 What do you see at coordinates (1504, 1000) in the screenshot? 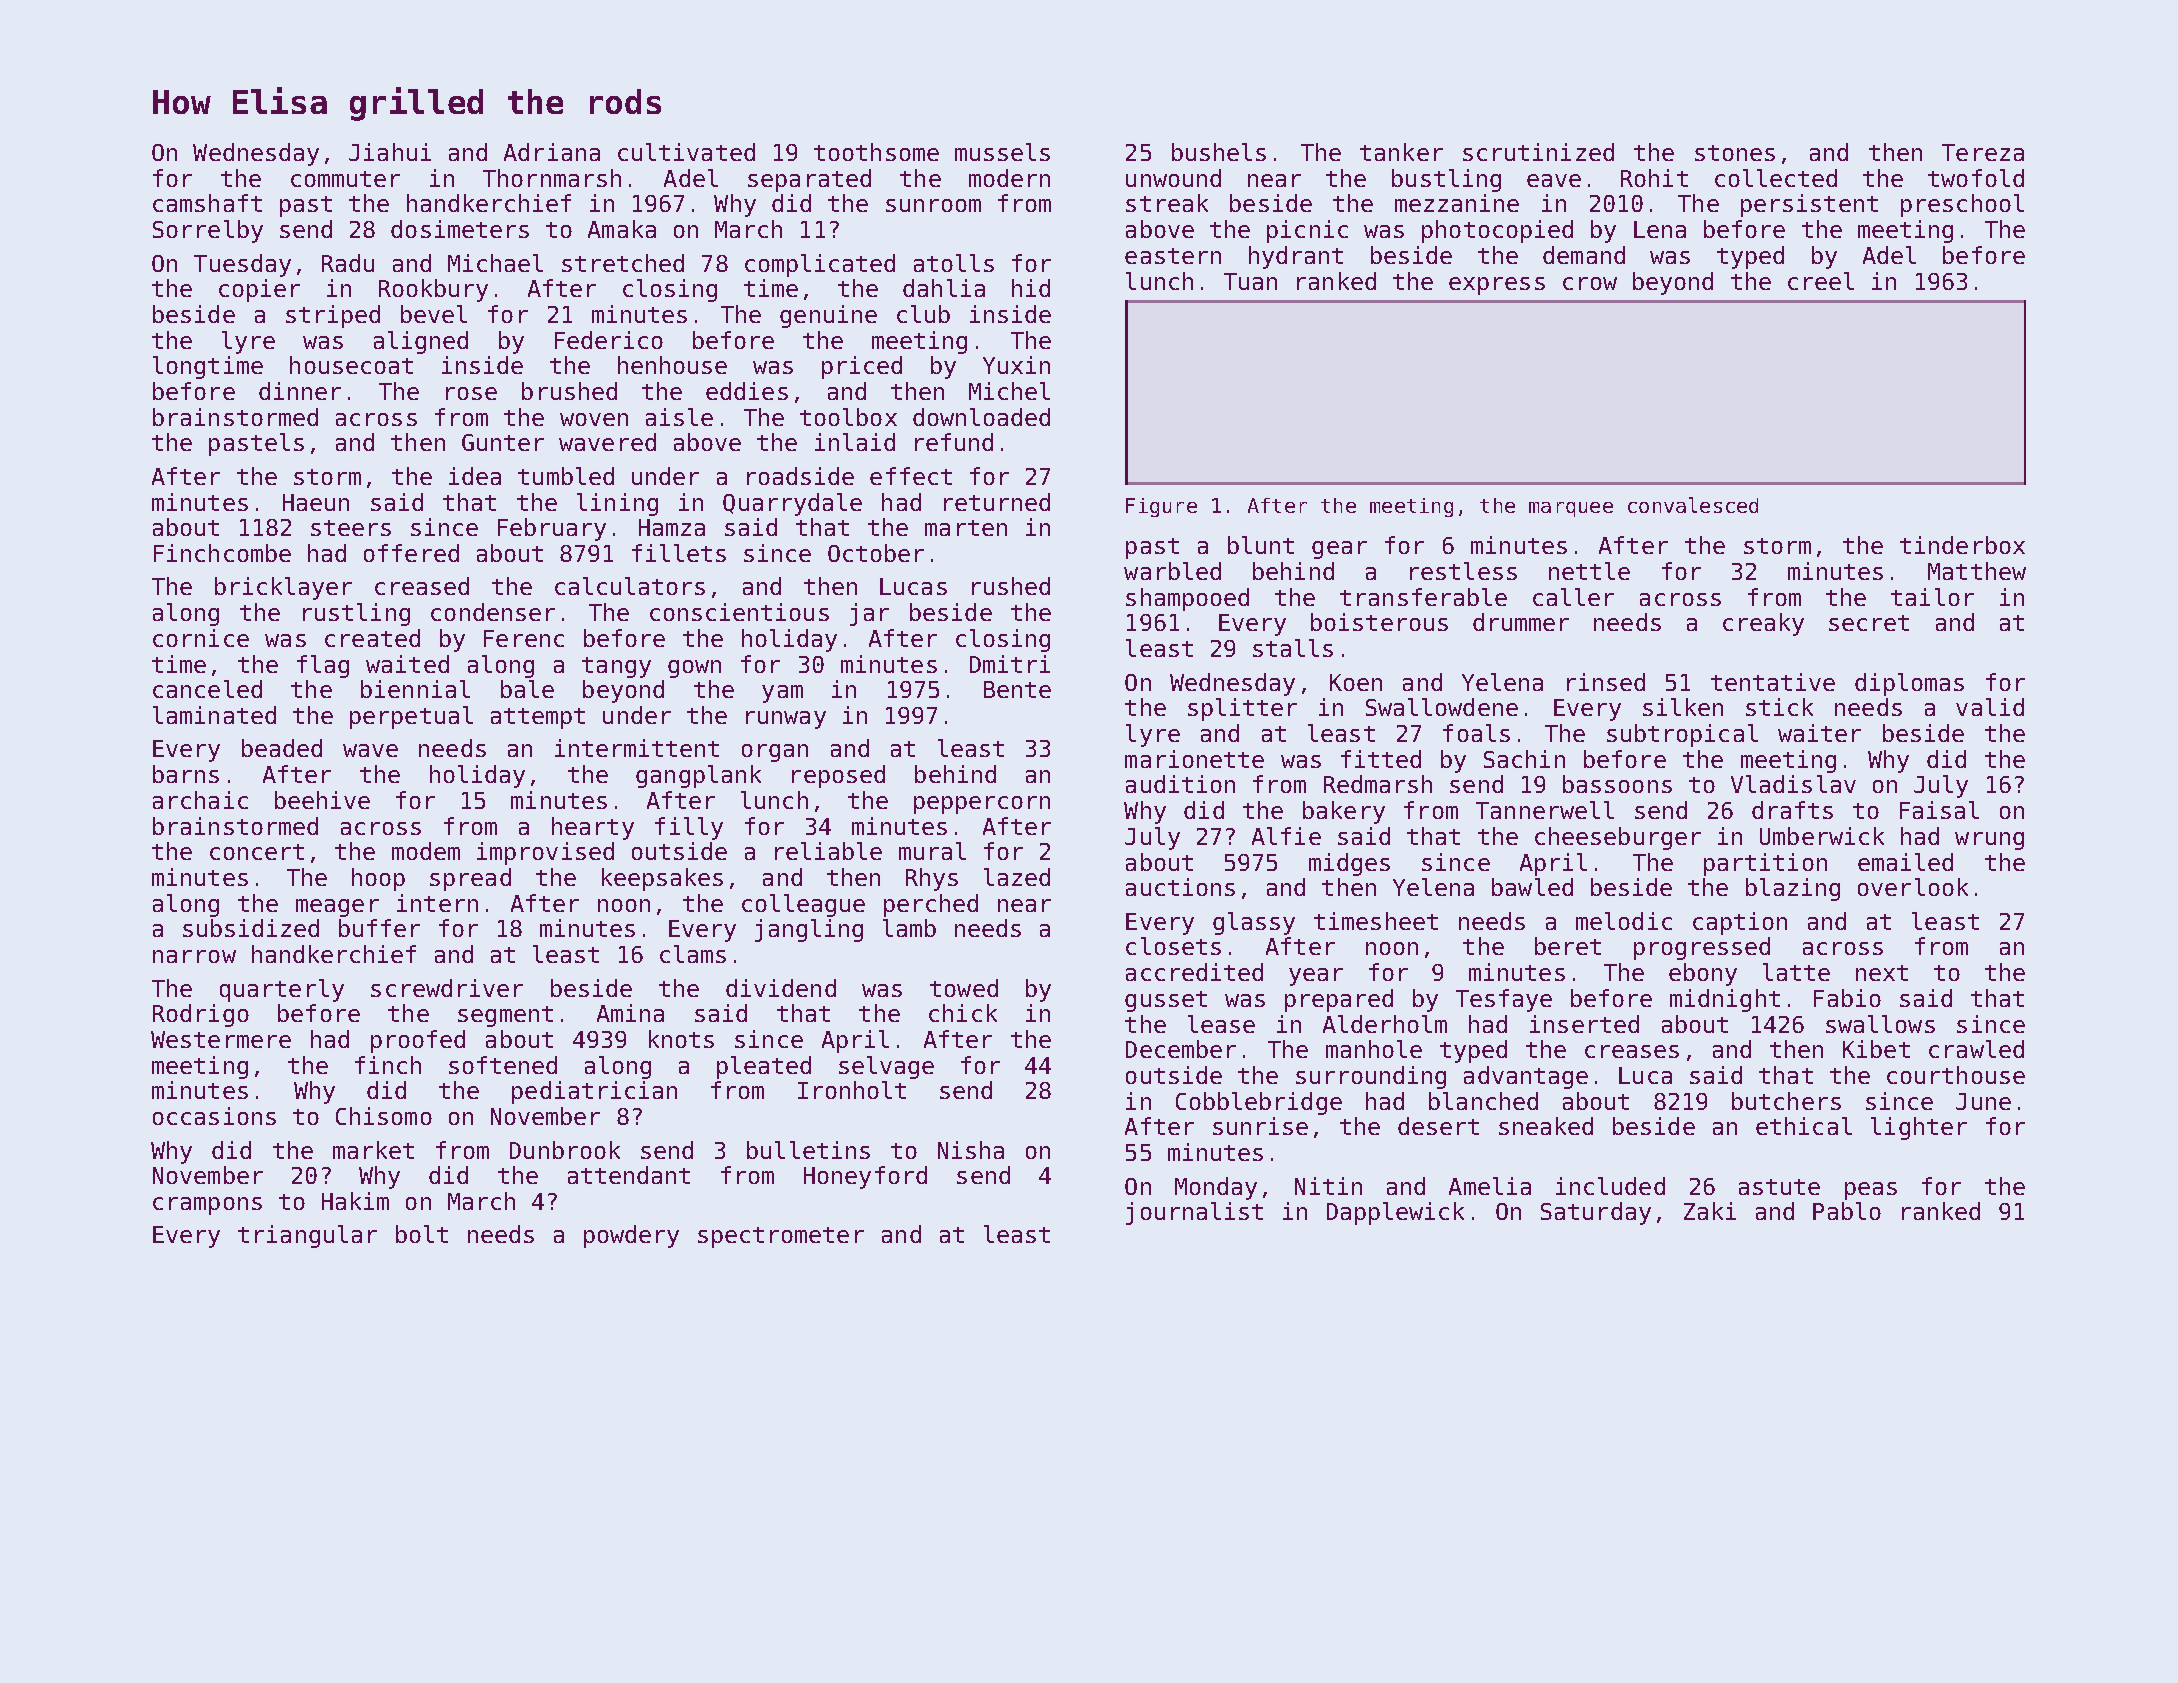
I see `Tesfaye` at bounding box center [1504, 1000].
